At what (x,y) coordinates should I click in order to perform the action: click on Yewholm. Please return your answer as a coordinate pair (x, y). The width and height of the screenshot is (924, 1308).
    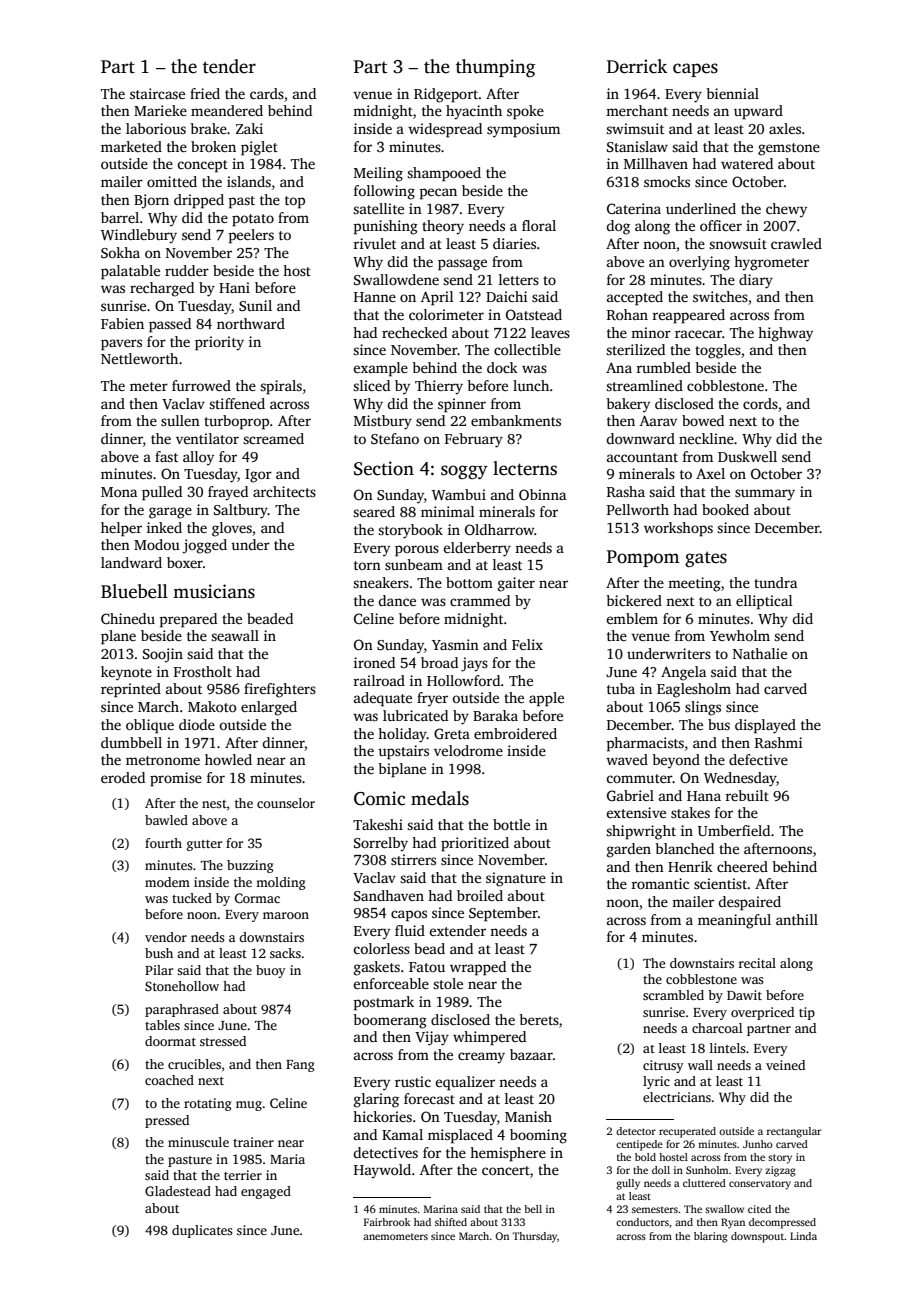
    Looking at the image, I should click on (740, 635).
